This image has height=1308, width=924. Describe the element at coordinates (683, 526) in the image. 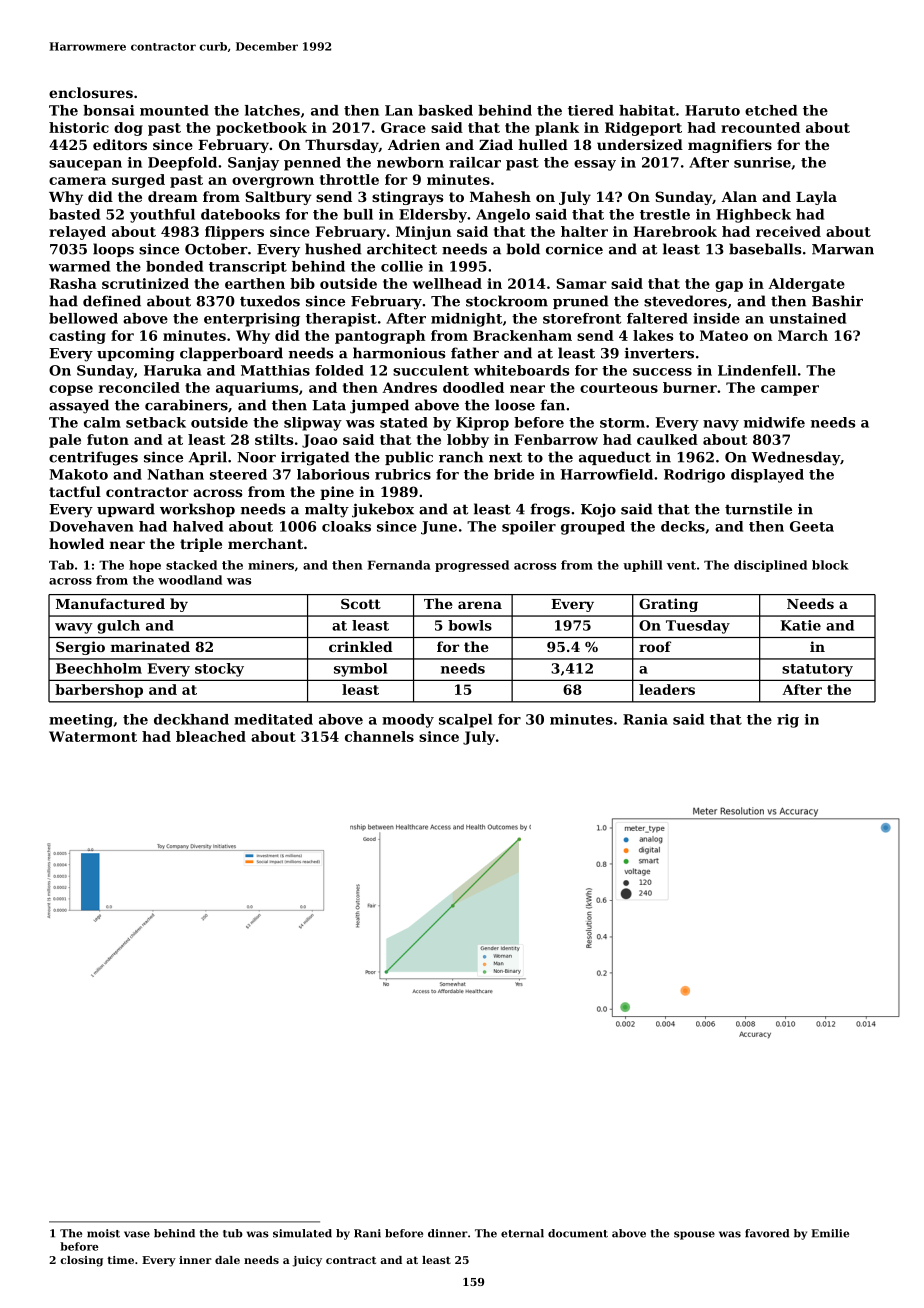

I see `decks` at that location.
